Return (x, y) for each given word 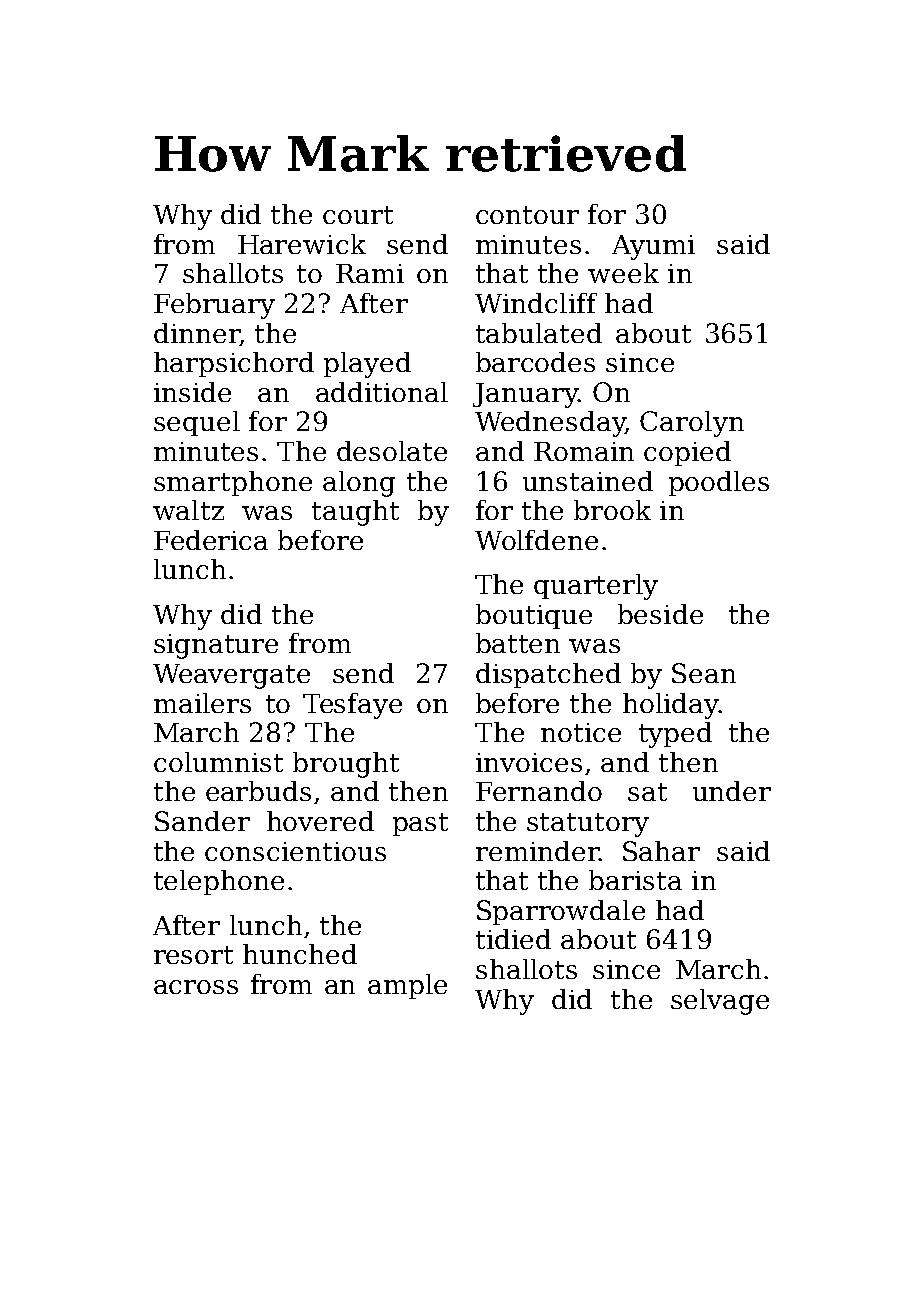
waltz (188, 510)
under (732, 791)
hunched (300, 954)
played (367, 365)
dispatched (548, 675)
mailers (202, 703)
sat (647, 792)
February (214, 306)
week (623, 273)
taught (355, 513)
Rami (370, 273)
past (420, 824)
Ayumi (653, 247)
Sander (202, 821)
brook (612, 510)
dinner (197, 334)
